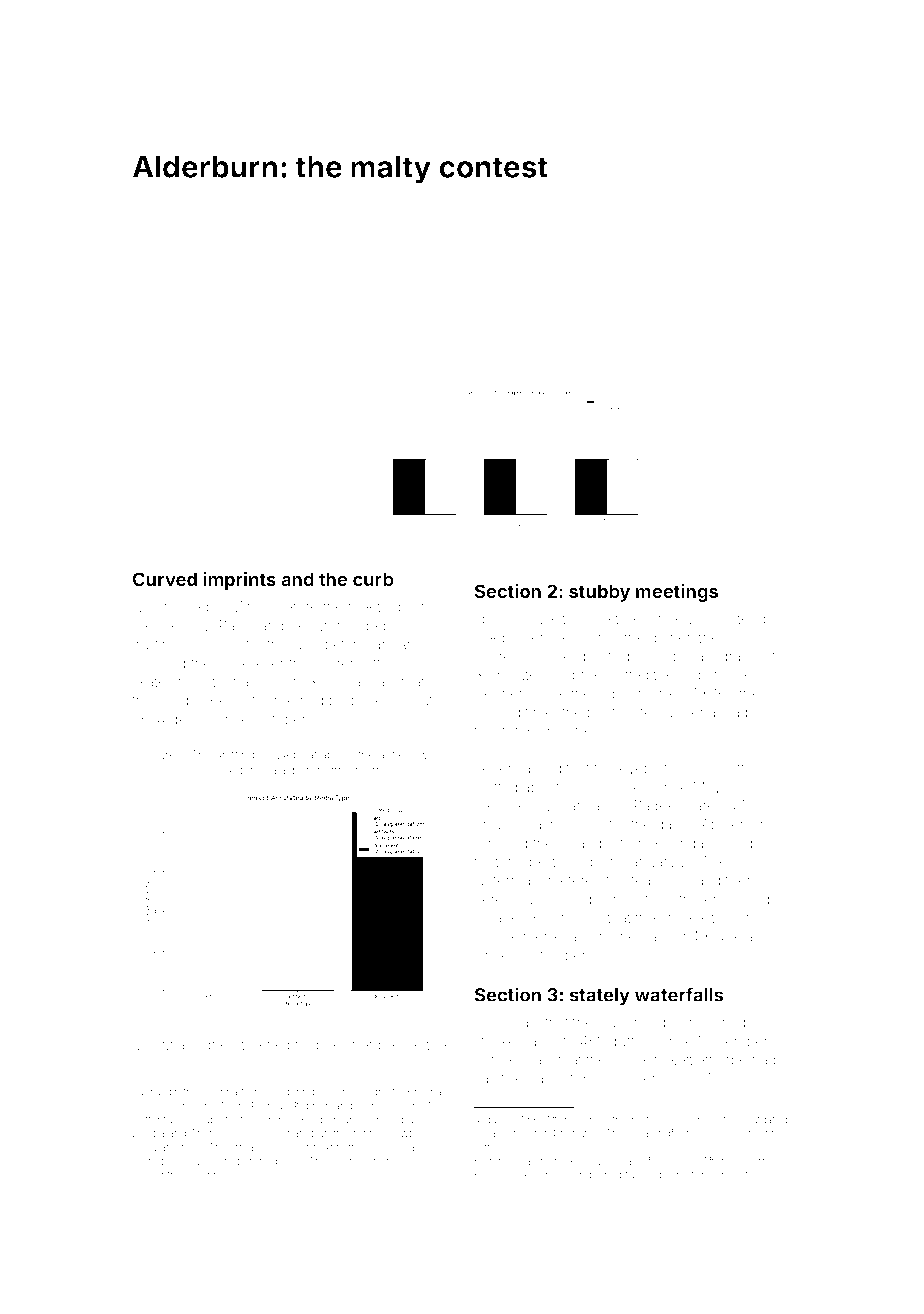 Image resolution: width=924 pixels, height=1314 pixels. Describe the element at coordinates (735, 618) in the document. I see `coated` at that location.
